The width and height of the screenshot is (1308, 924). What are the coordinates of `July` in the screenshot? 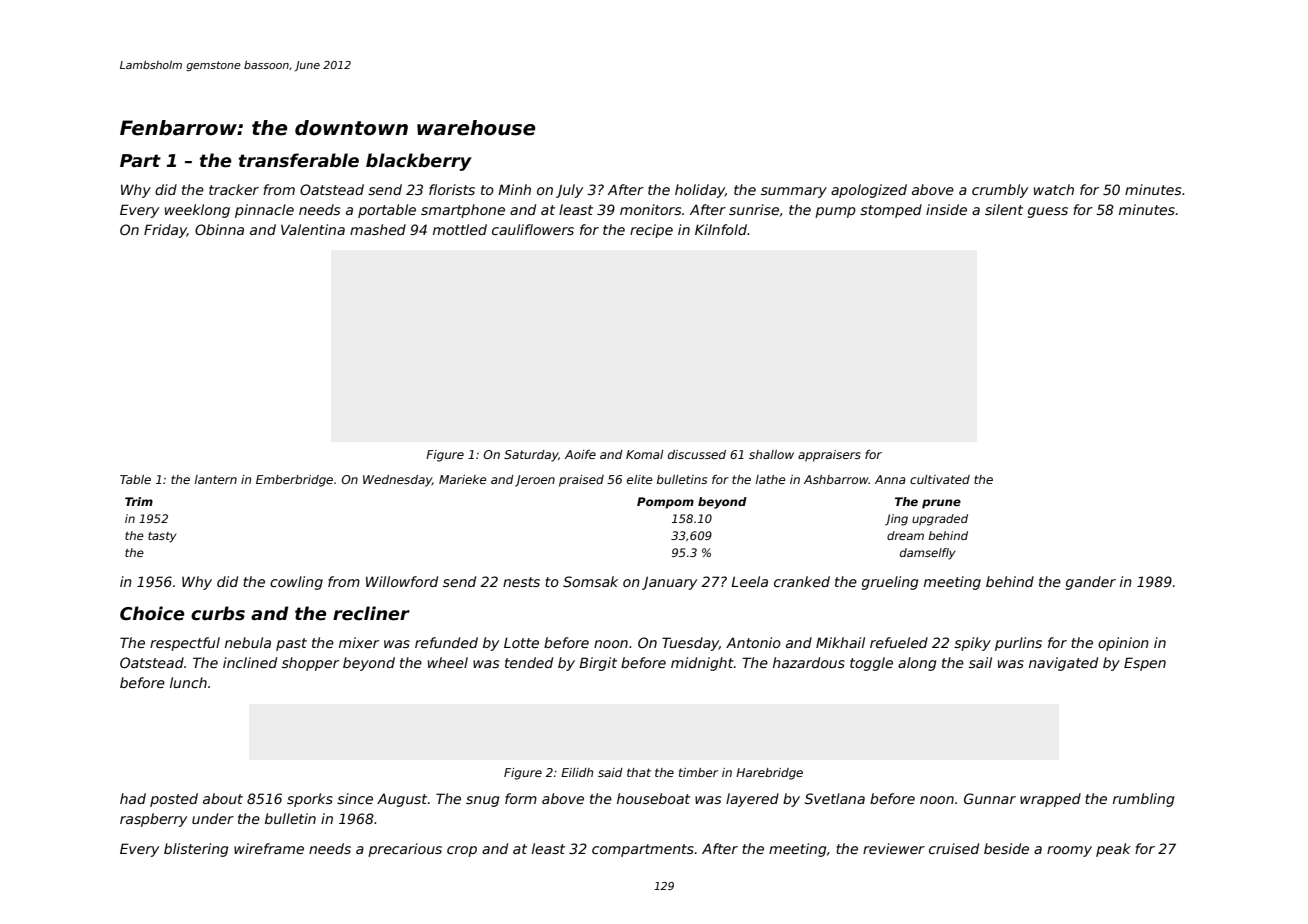 It's located at (569, 191).
